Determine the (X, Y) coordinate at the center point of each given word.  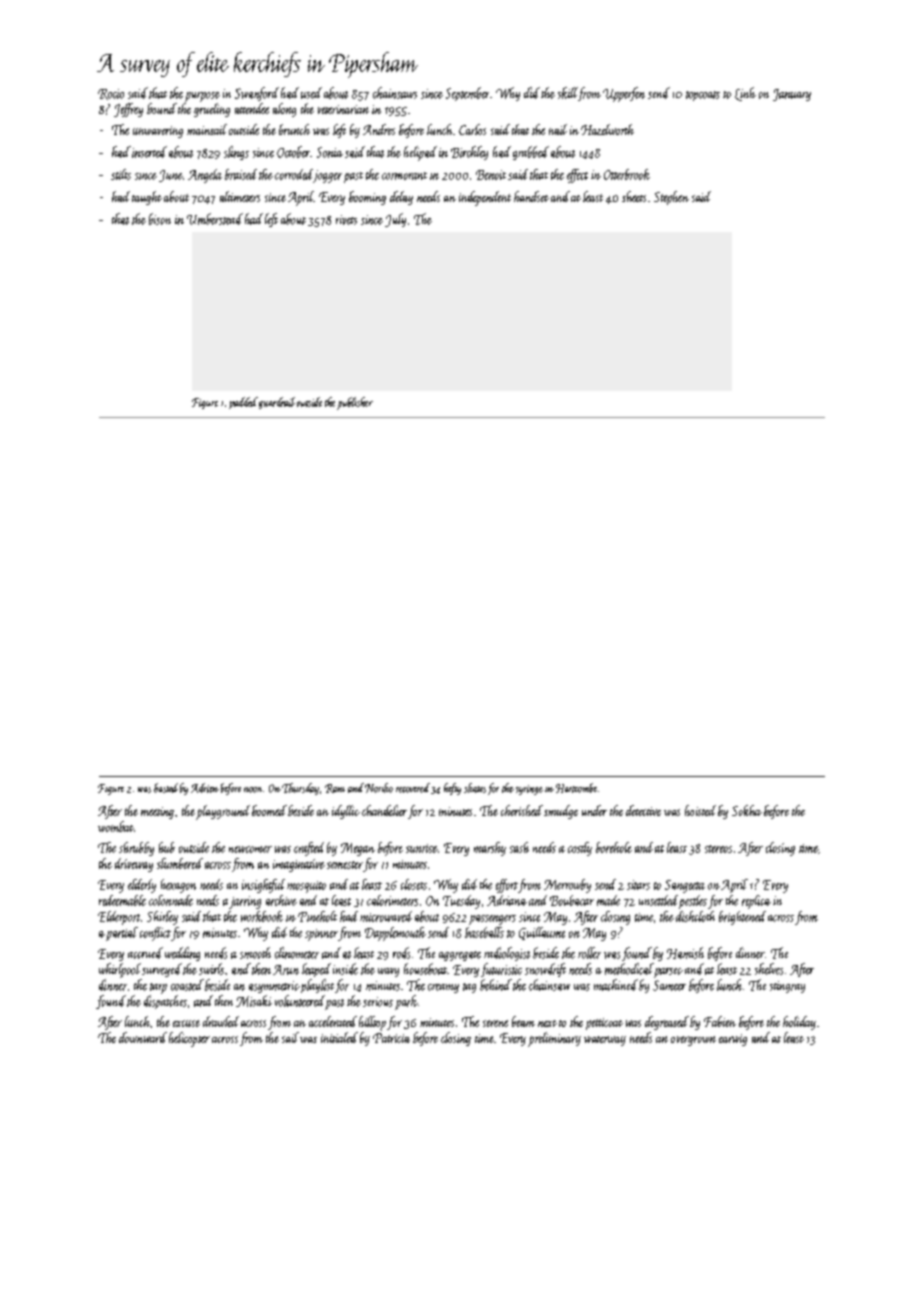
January (792, 95)
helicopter (189, 1039)
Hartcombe (576, 788)
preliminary (554, 1039)
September (467, 94)
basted (166, 788)
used (311, 93)
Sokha (747, 810)
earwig (733, 1040)
